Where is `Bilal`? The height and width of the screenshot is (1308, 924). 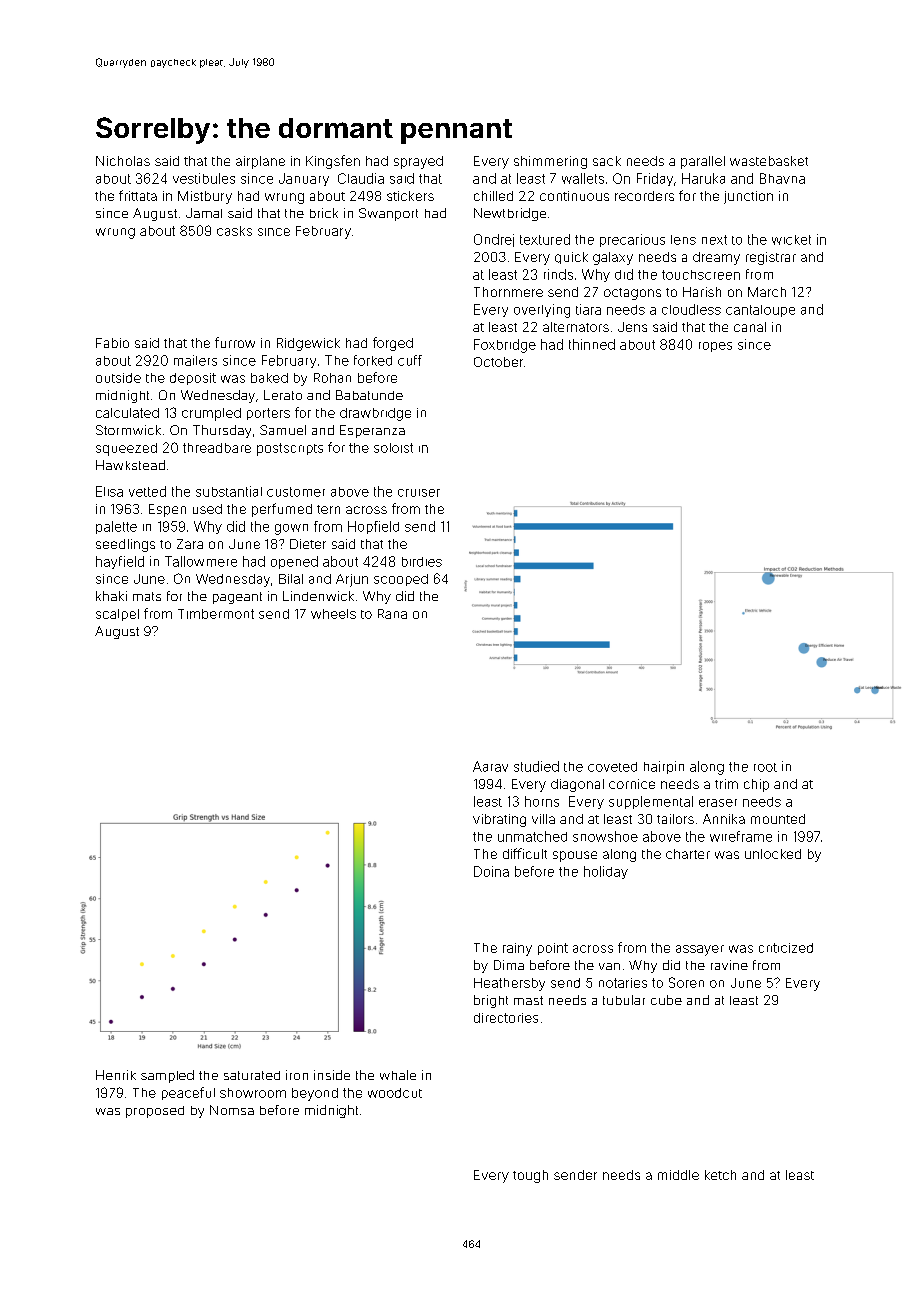
Bilal is located at coordinates (291, 579).
